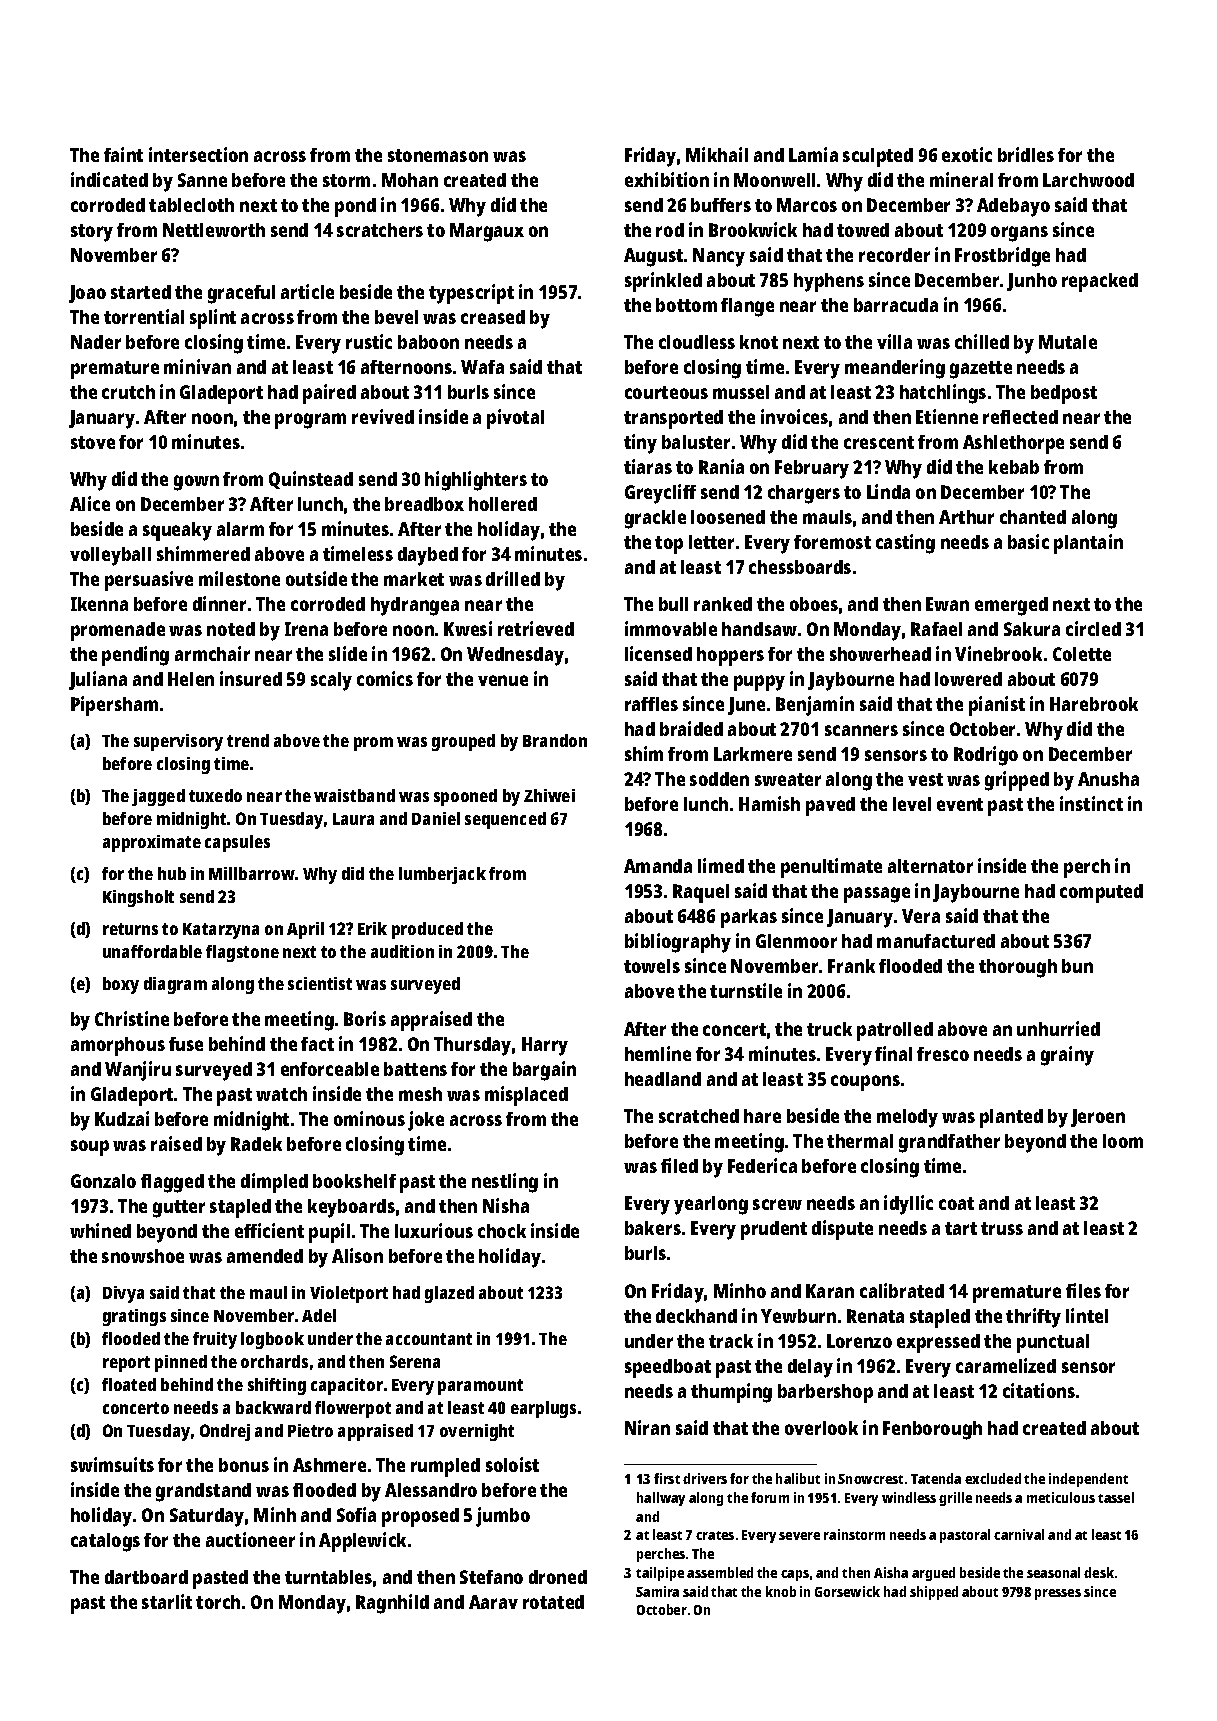  I want to click on hyphens, so click(829, 282).
